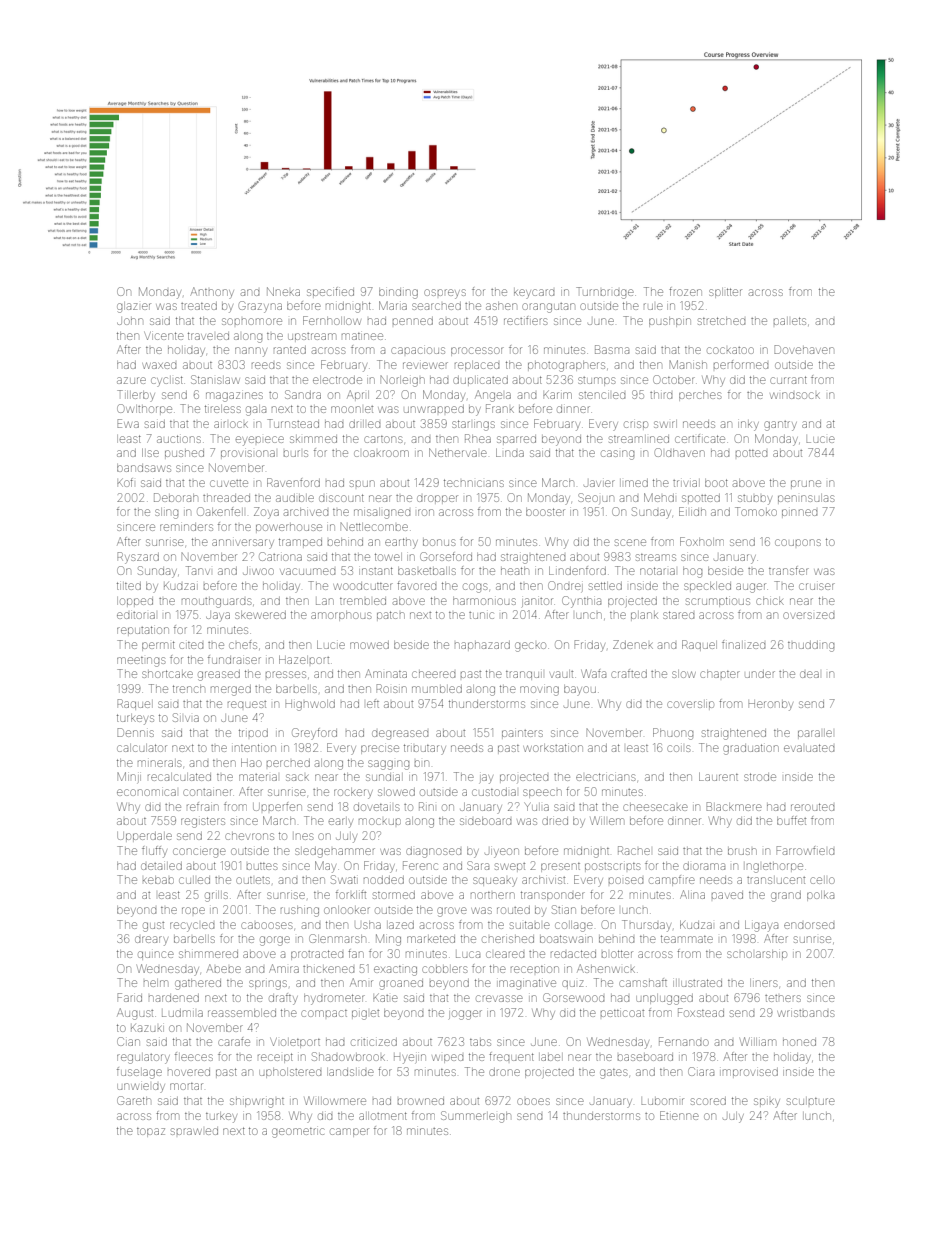 Image resolution: width=952 pixels, height=1233 pixels. Describe the element at coordinates (151, 1132) in the screenshot. I see `topaz` at that location.
